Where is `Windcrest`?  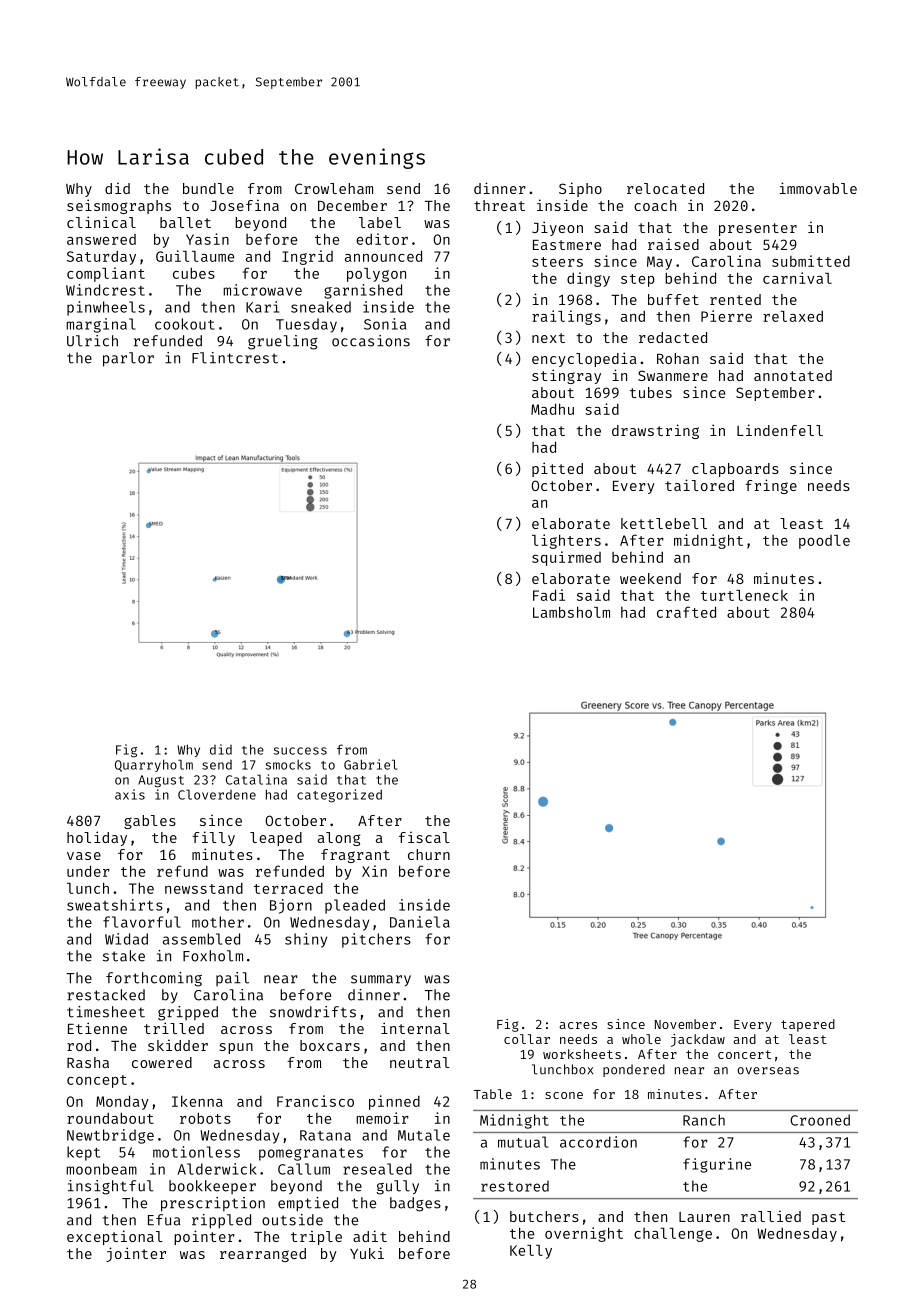
Windcrest is located at coordinates (105, 290).
